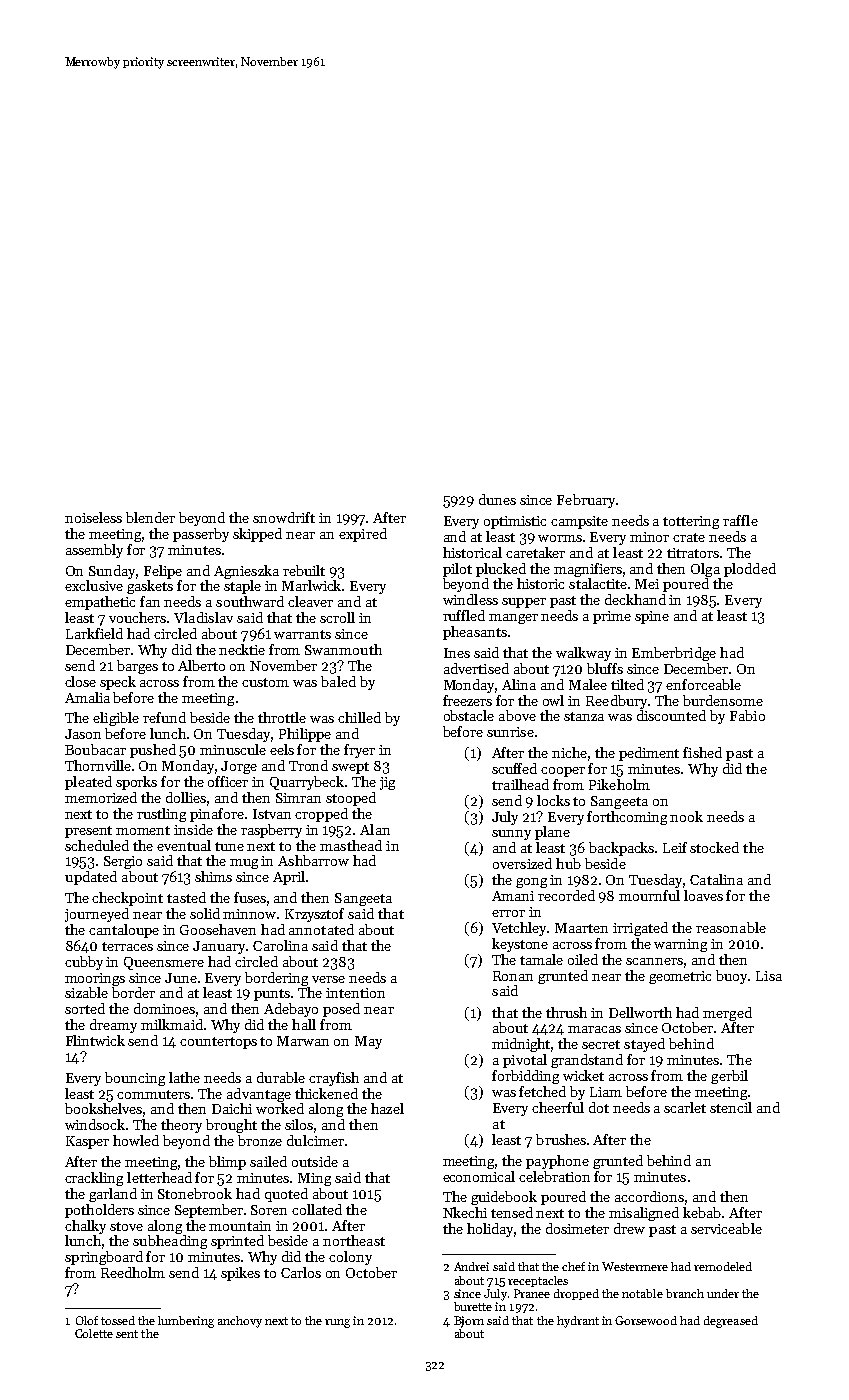  What do you see at coordinates (601, 1044) in the screenshot?
I see `secret` at bounding box center [601, 1044].
